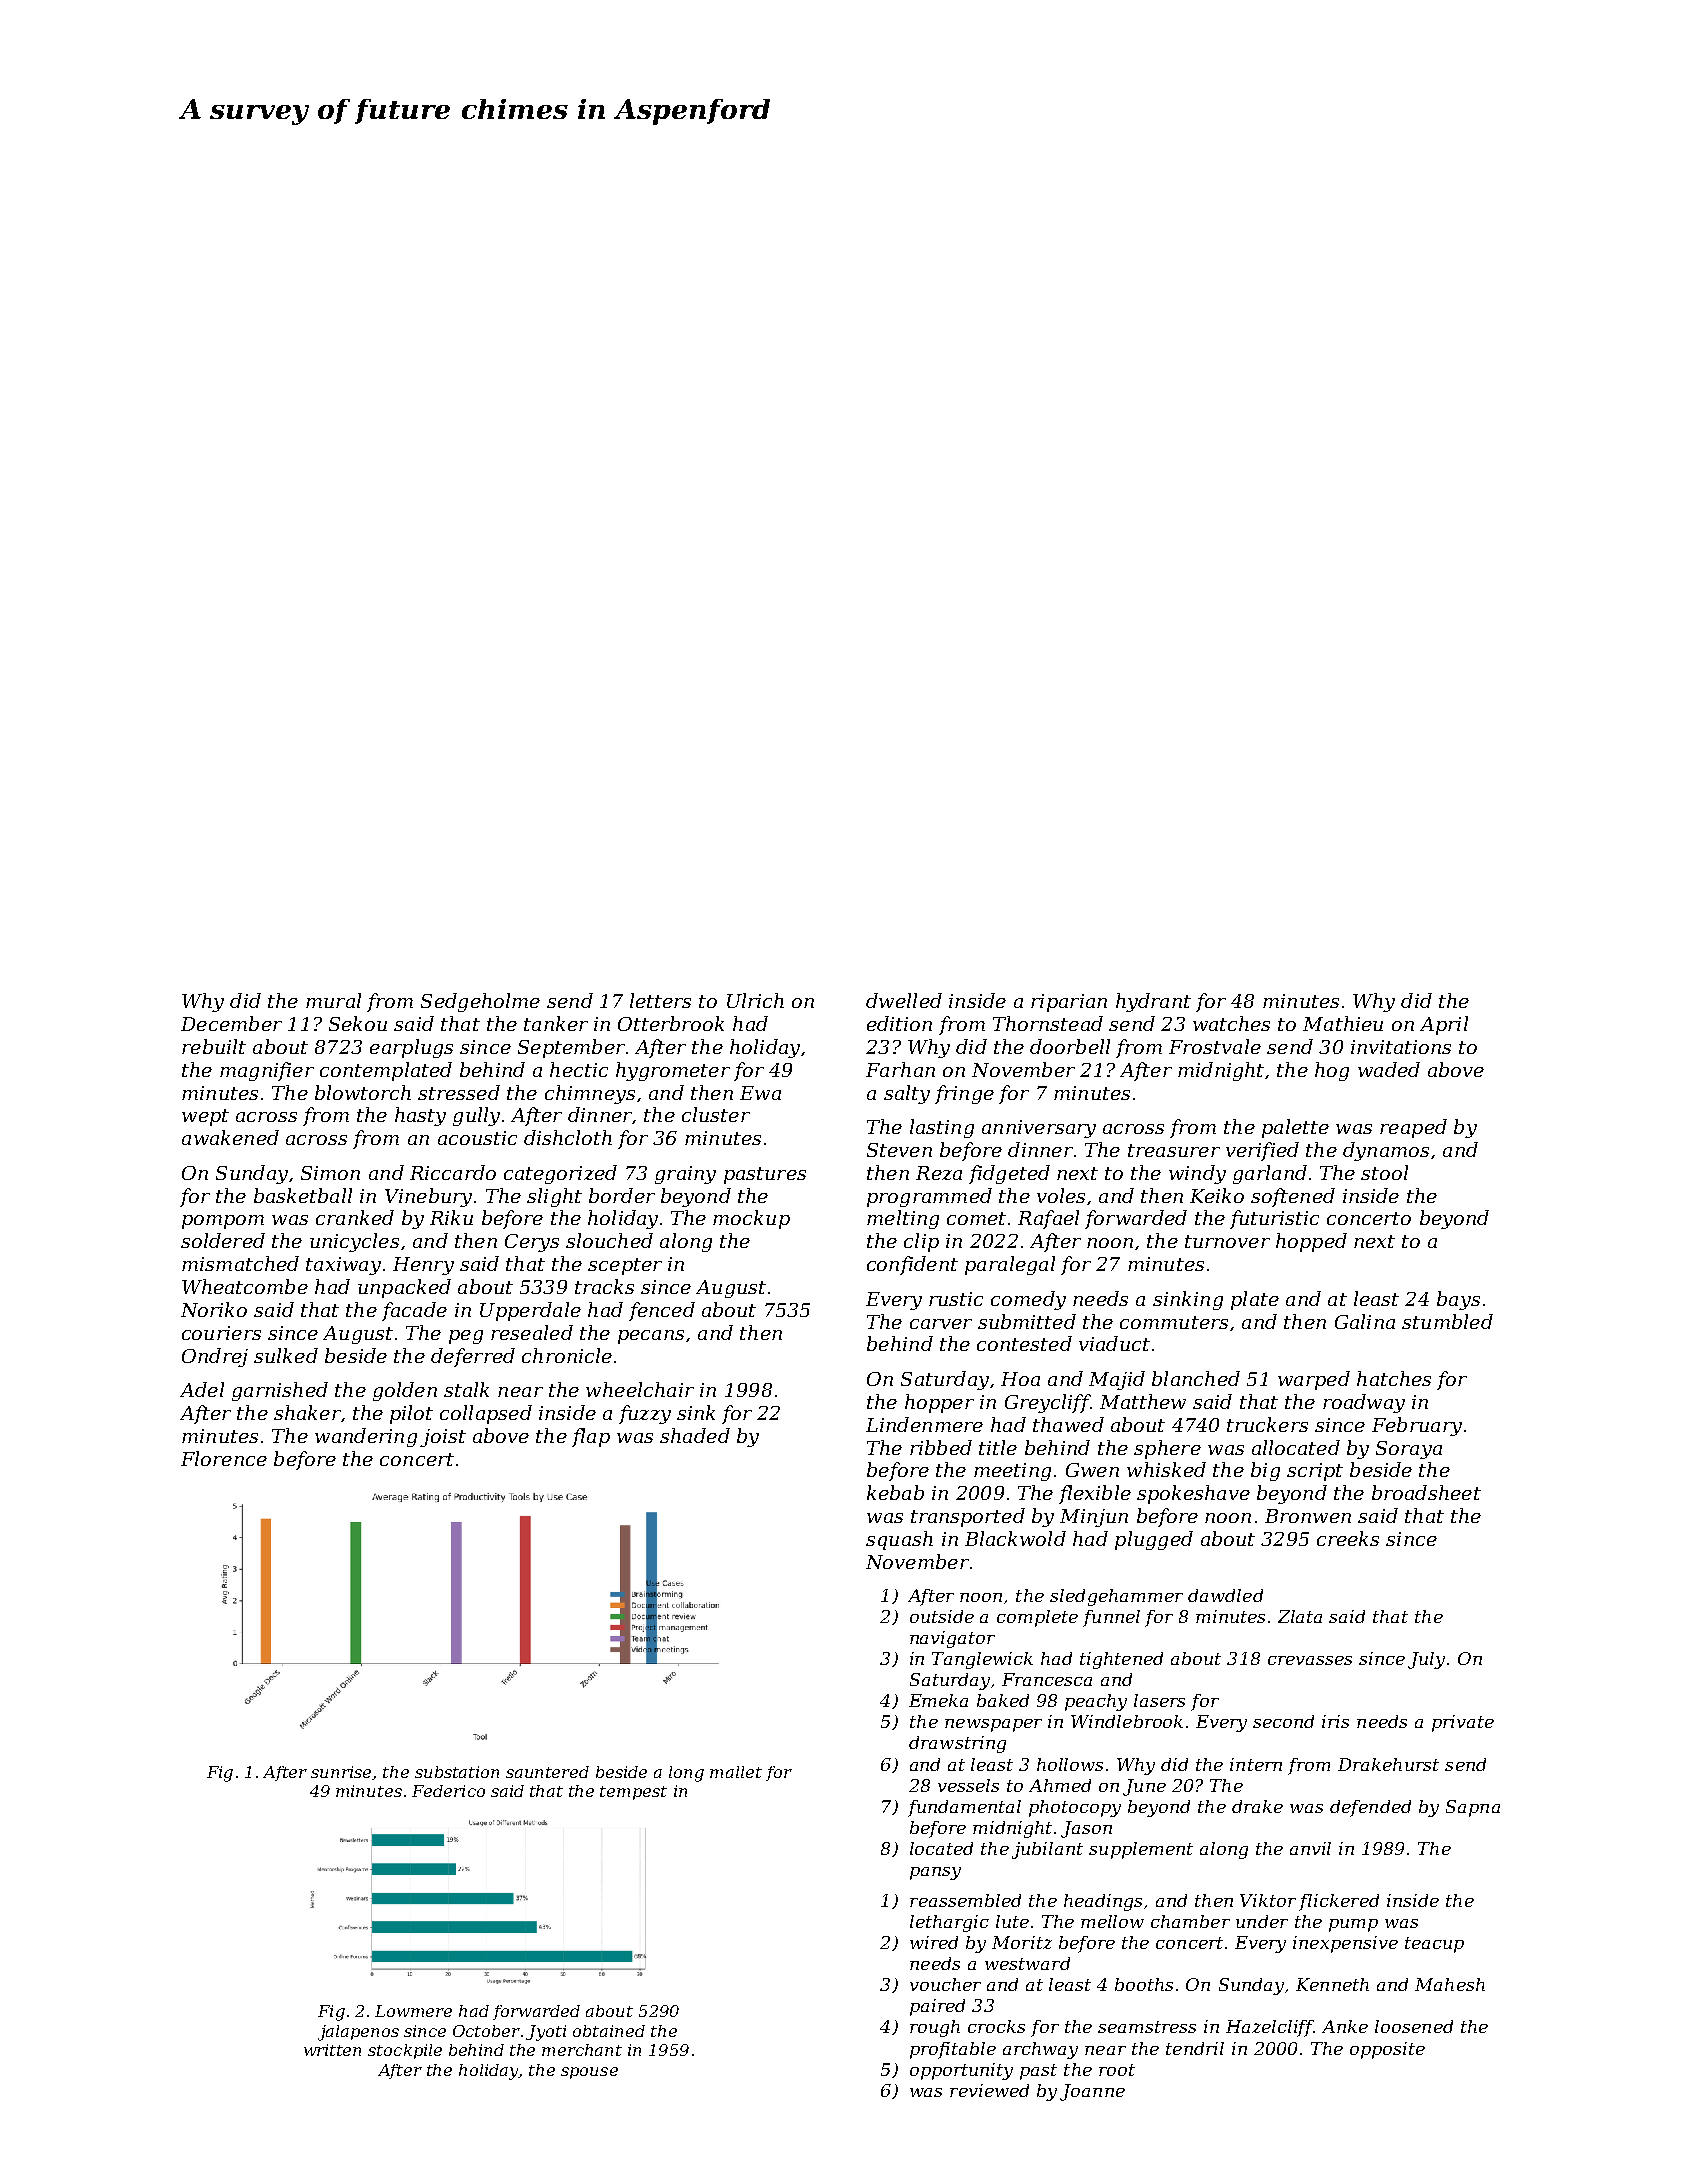  I want to click on Kenneth, so click(1332, 1984).
